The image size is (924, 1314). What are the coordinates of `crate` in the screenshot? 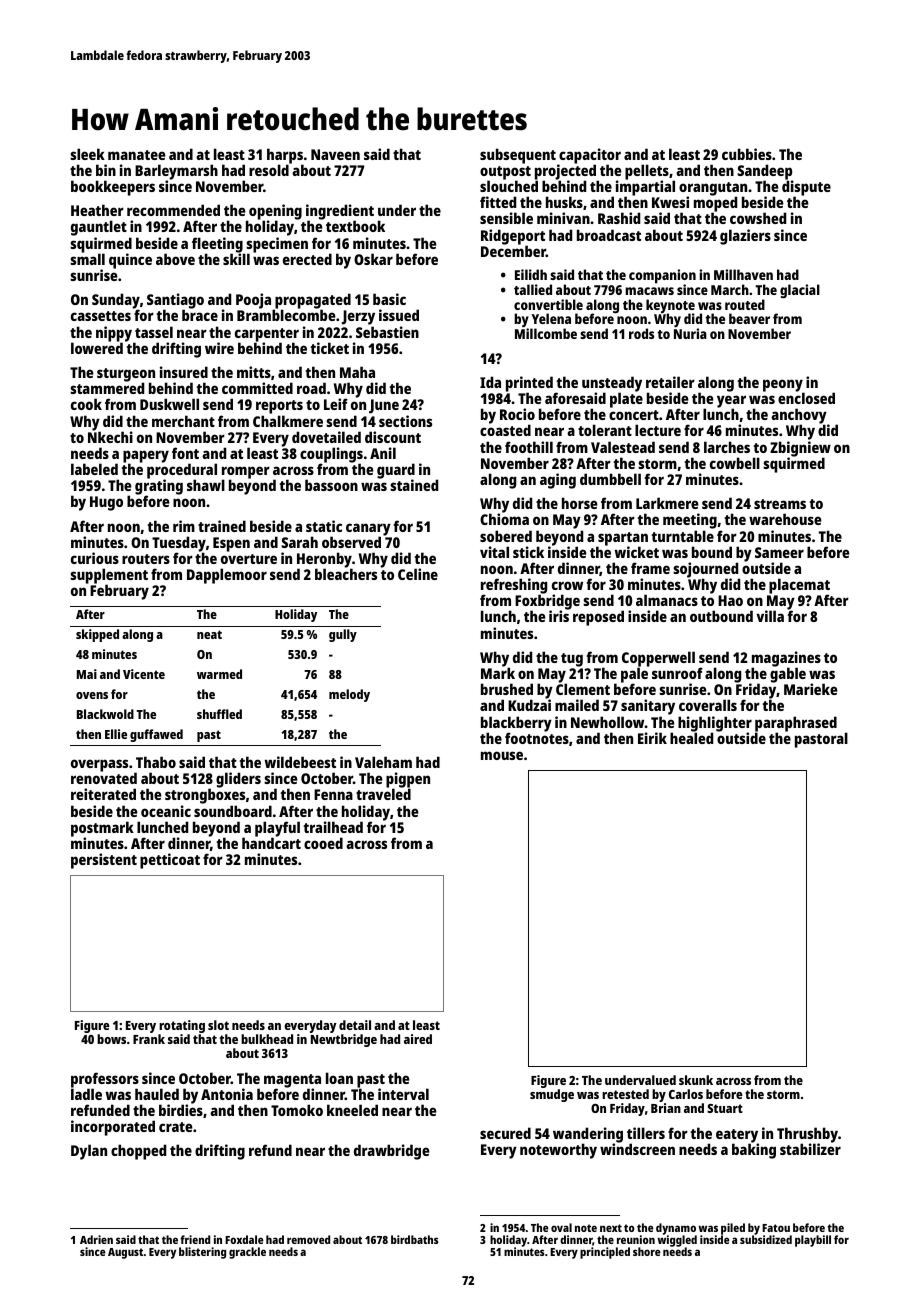 It's located at (176, 1127).
